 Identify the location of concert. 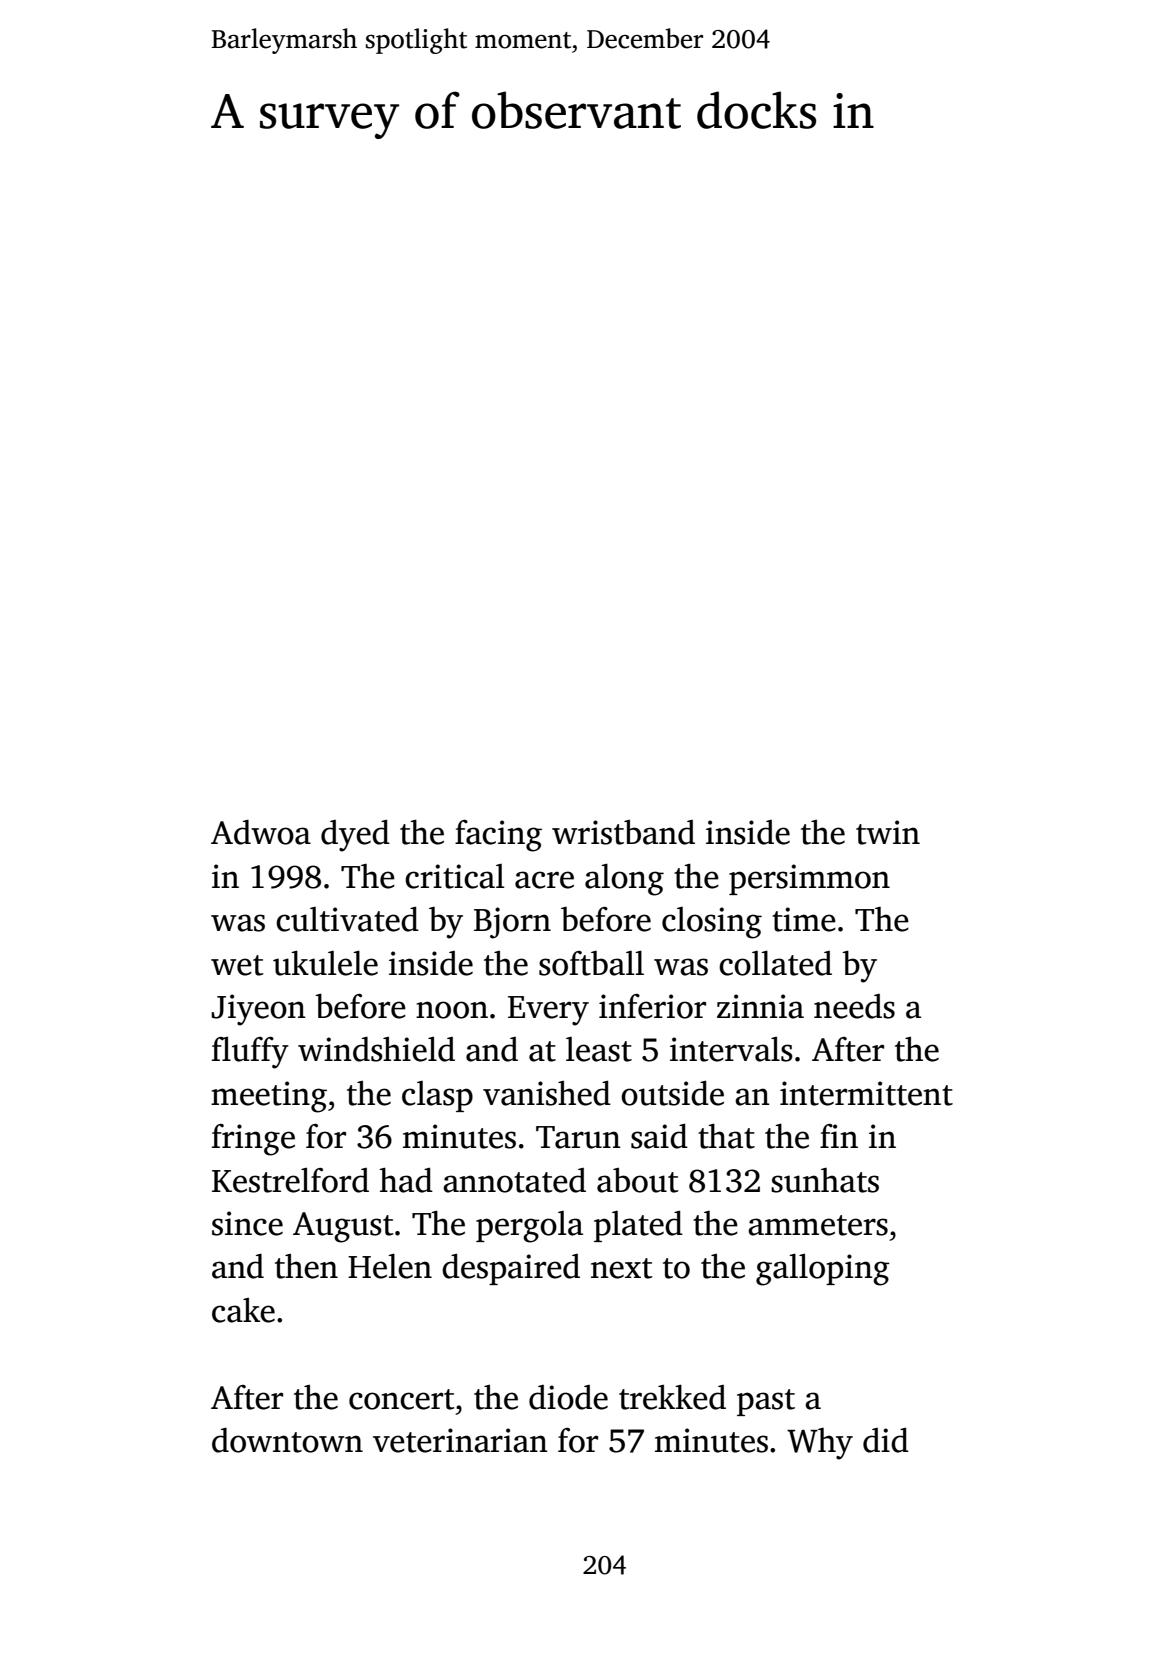
(402, 1399).
